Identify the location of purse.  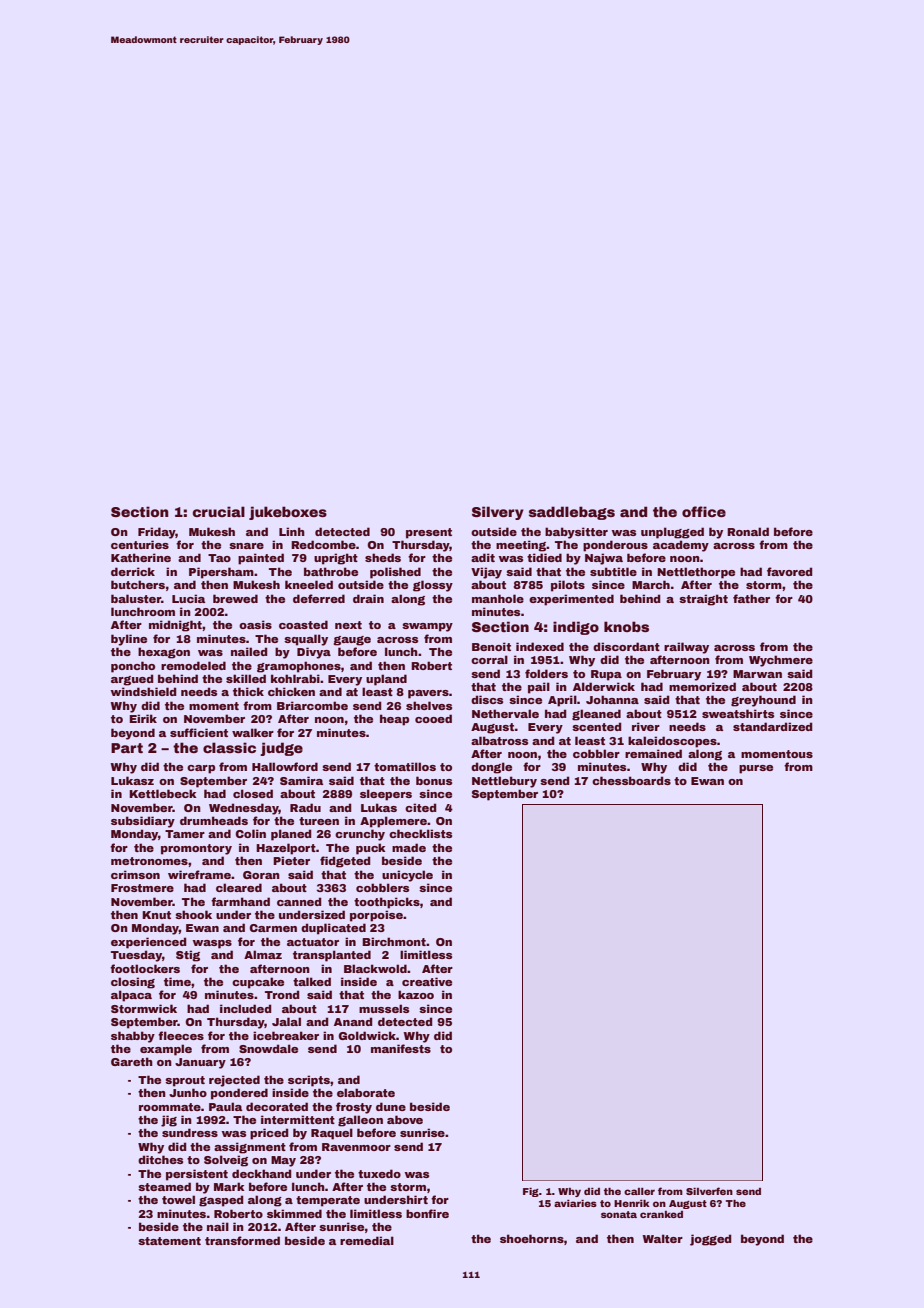
(756, 769).
